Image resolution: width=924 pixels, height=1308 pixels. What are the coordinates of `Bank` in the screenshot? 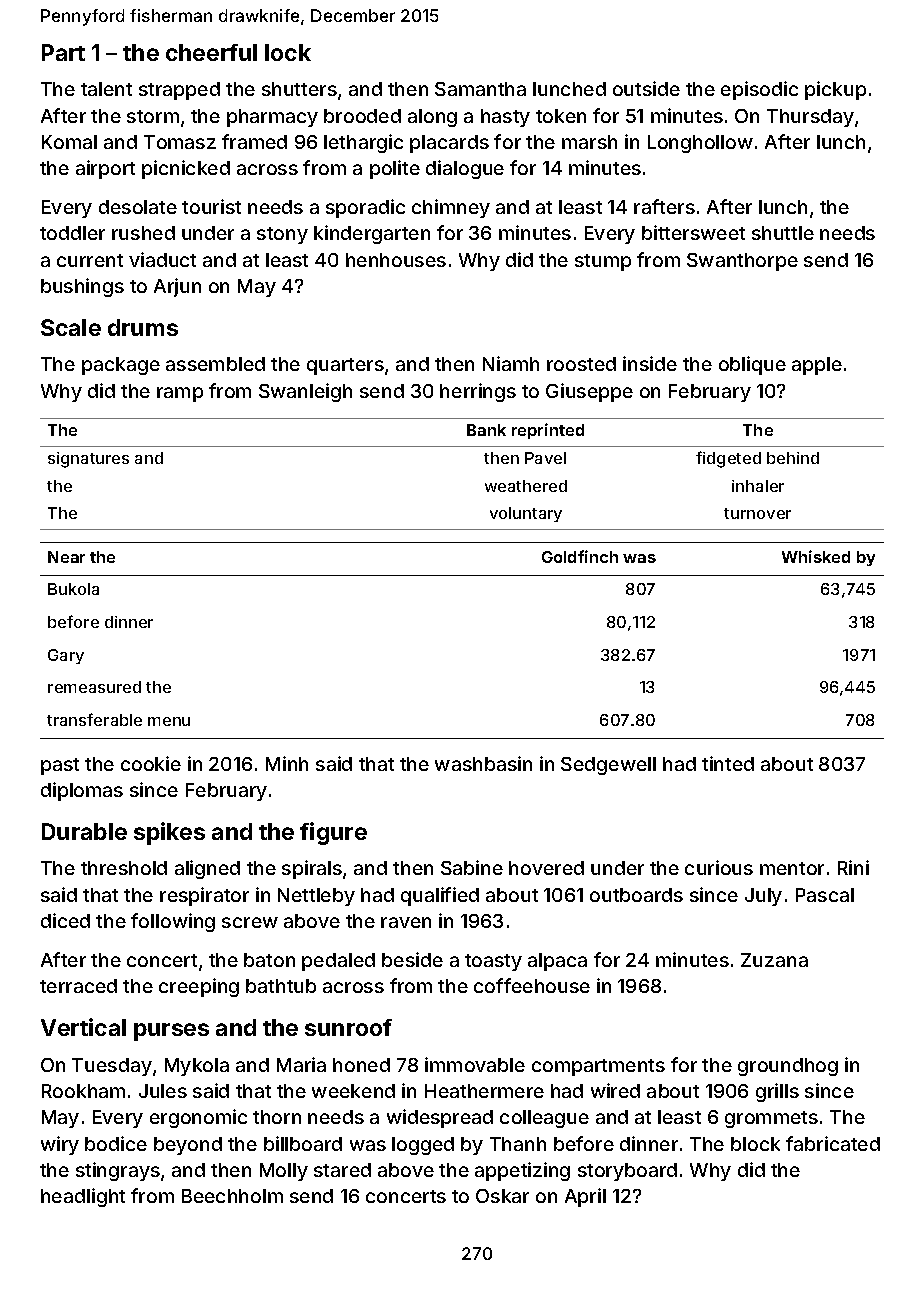 It's located at (486, 430).
